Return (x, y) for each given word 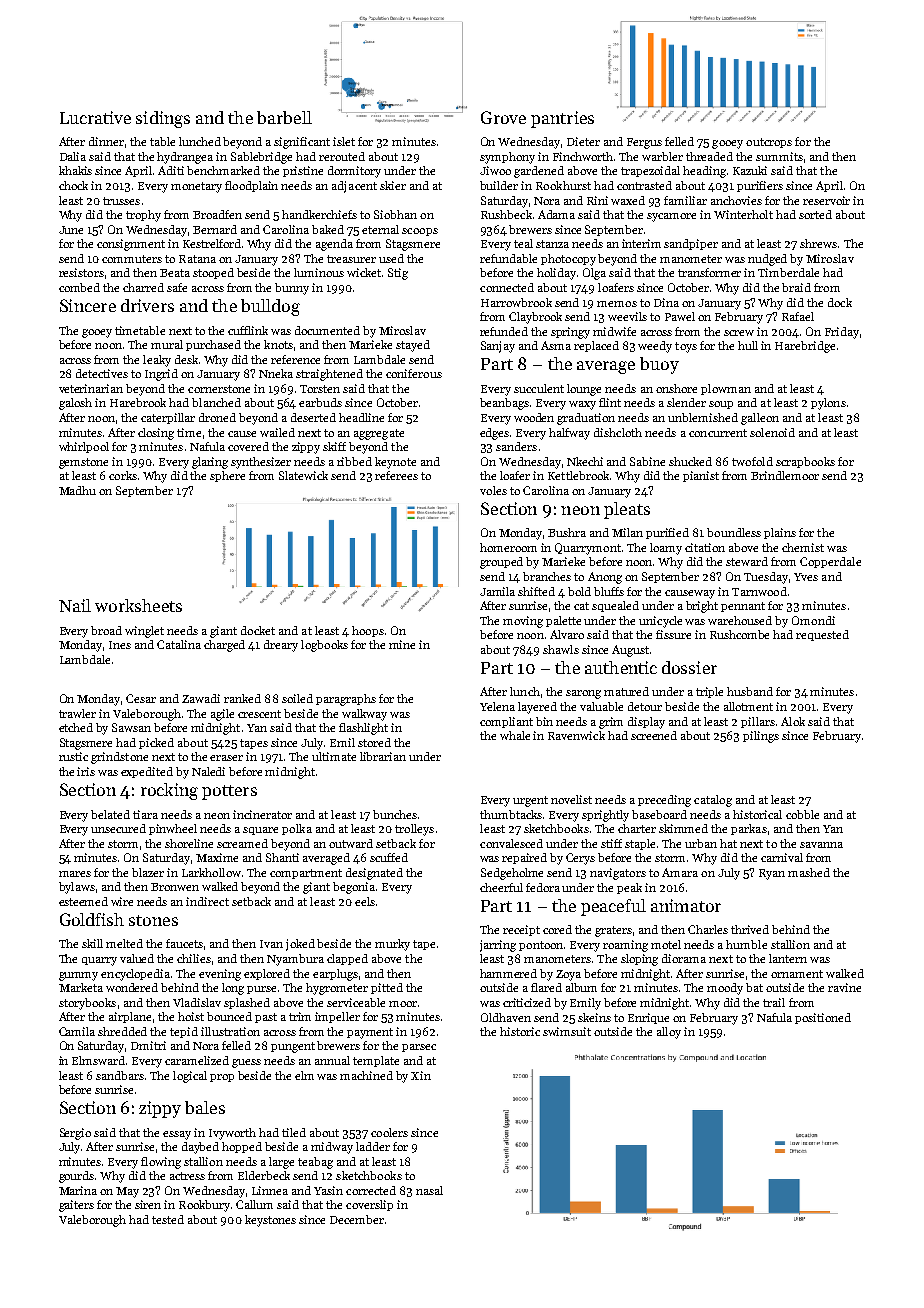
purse (261, 990)
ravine (844, 987)
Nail (75, 605)
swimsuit (567, 1031)
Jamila (497, 591)
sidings (163, 119)
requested (822, 635)
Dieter (583, 141)
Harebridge (805, 347)
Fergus (644, 143)
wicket (364, 272)
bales (205, 1107)
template (376, 1061)
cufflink (248, 330)
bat (754, 987)
